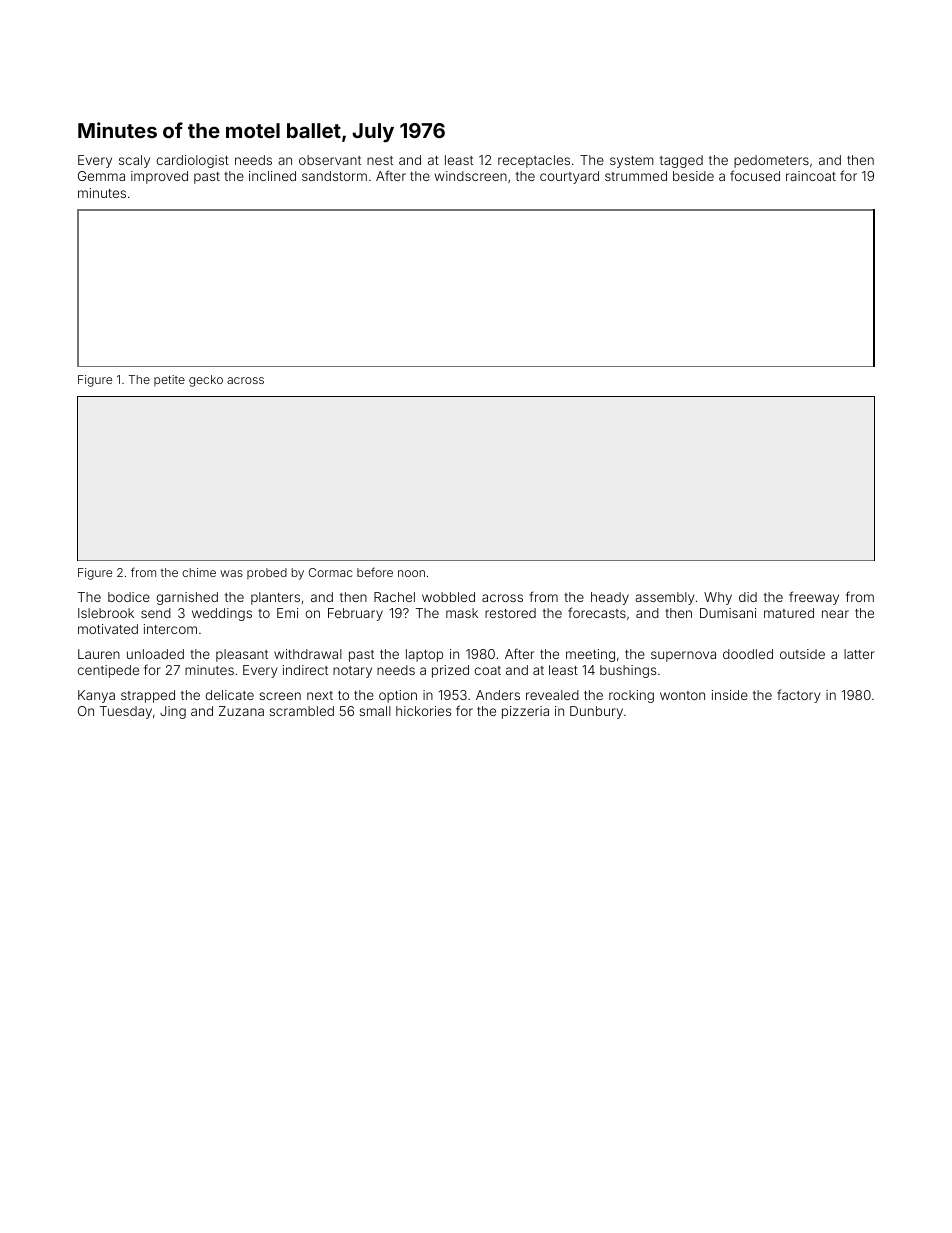 Image resolution: width=952 pixels, height=1233 pixels. What do you see at coordinates (199, 572) in the page?
I see `chime` at bounding box center [199, 572].
